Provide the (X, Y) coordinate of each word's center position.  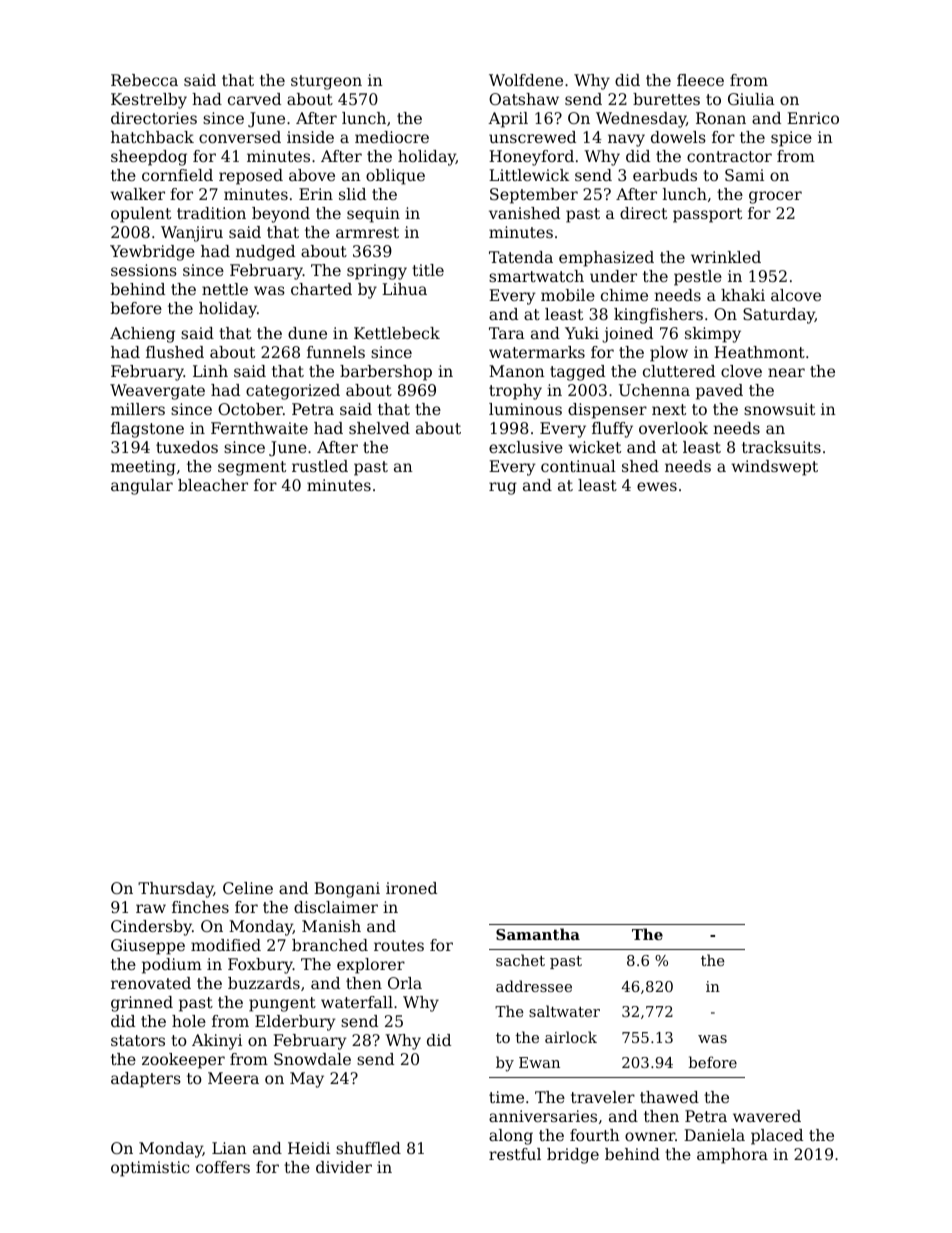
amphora (732, 1156)
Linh (210, 371)
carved (254, 99)
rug (503, 488)
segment (252, 468)
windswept (774, 468)
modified (226, 945)
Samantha (538, 934)
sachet (520, 960)
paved (719, 392)
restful (515, 1154)
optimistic (150, 1169)
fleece (700, 80)
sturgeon (326, 82)
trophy (515, 392)
